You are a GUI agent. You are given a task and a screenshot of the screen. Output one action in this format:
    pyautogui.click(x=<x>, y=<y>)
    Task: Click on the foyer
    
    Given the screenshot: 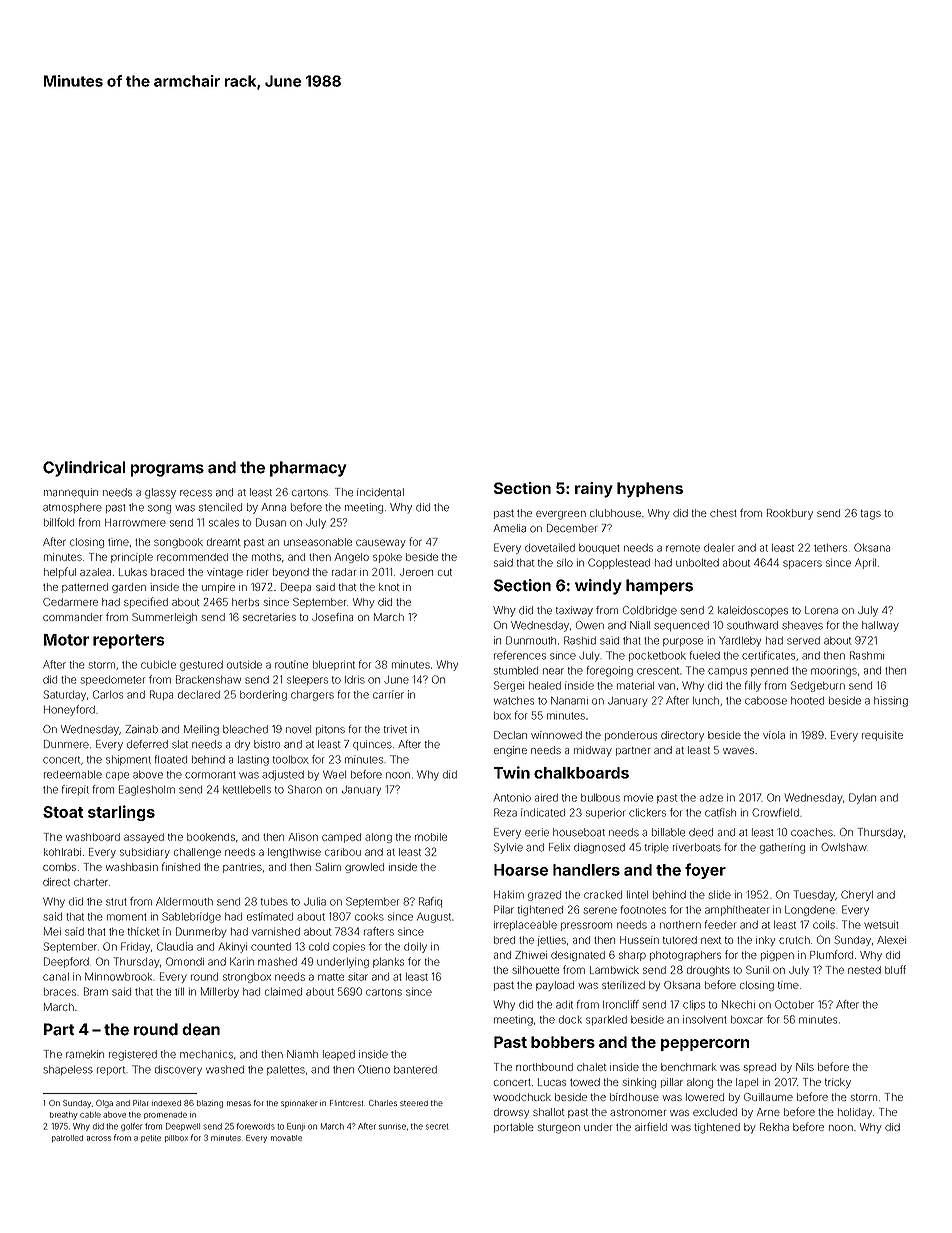 What is the action you would take?
    pyautogui.click(x=705, y=871)
